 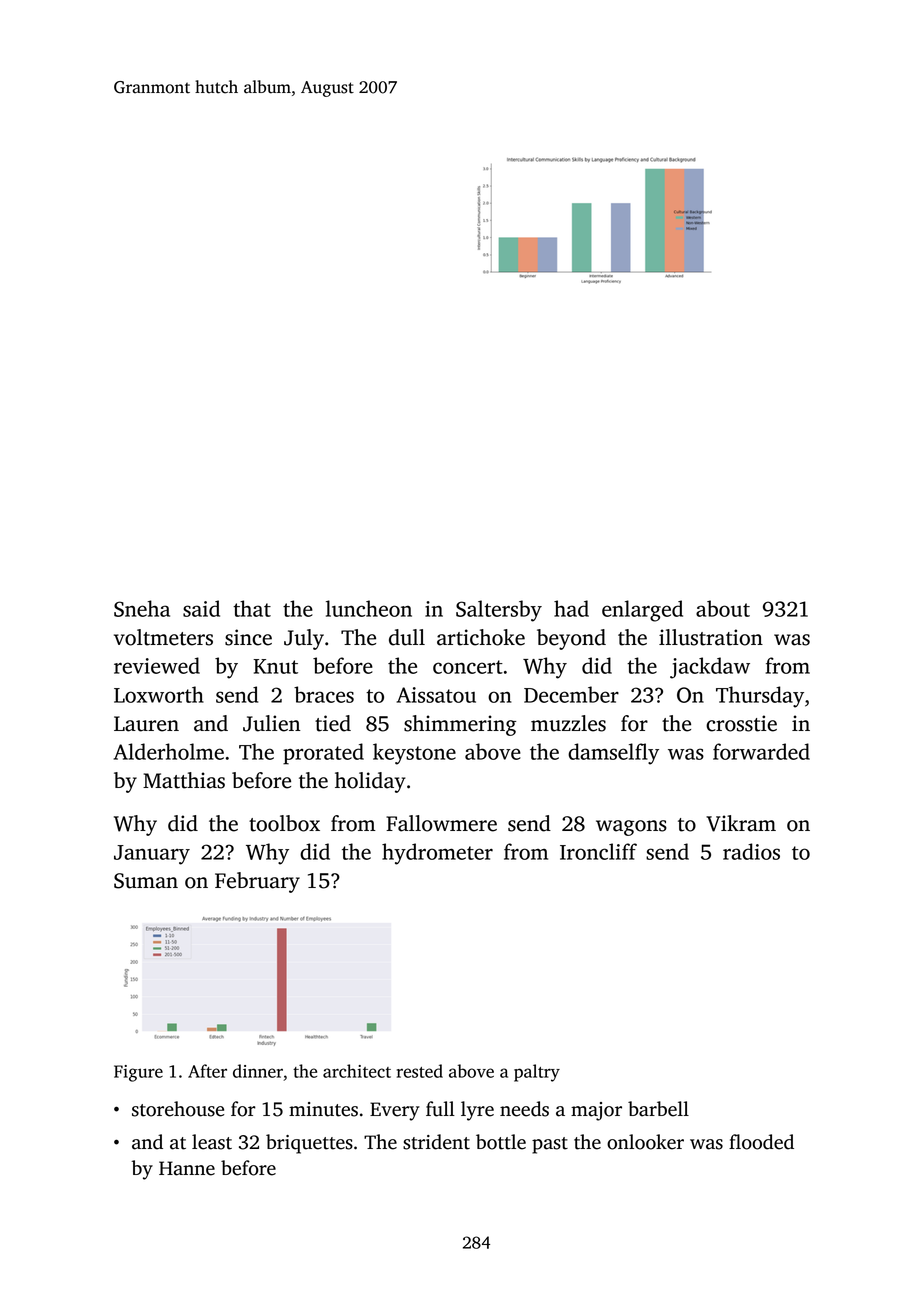 I want to click on Suman, so click(x=146, y=881).
